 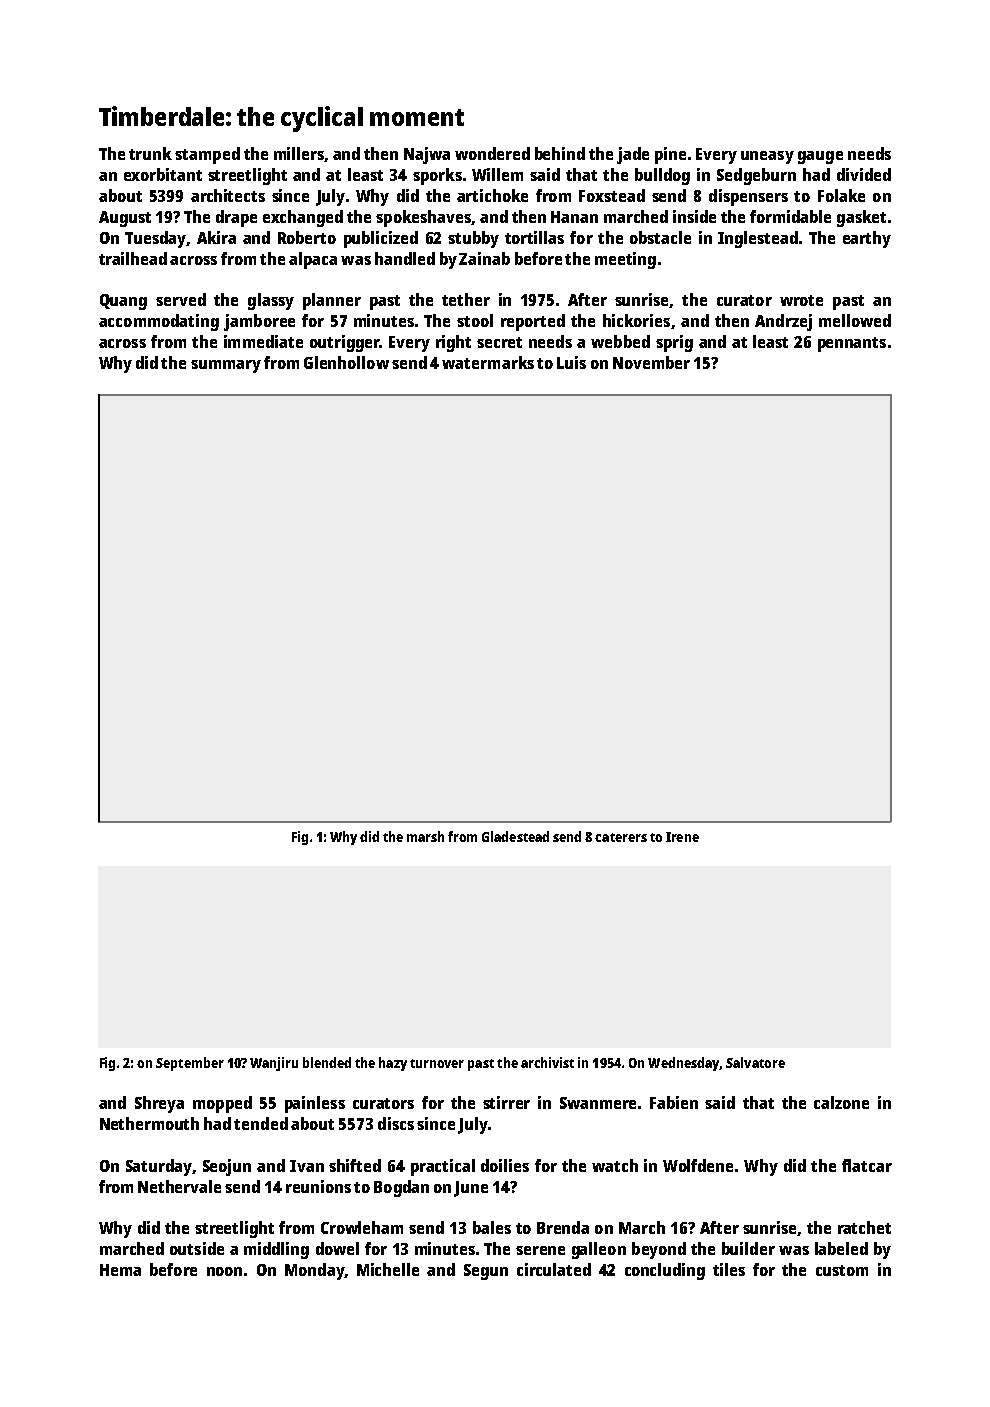 What do you see at coordinates (515, 836) in the image?
I see `Gladestead` at bounding box center [515, 836].
